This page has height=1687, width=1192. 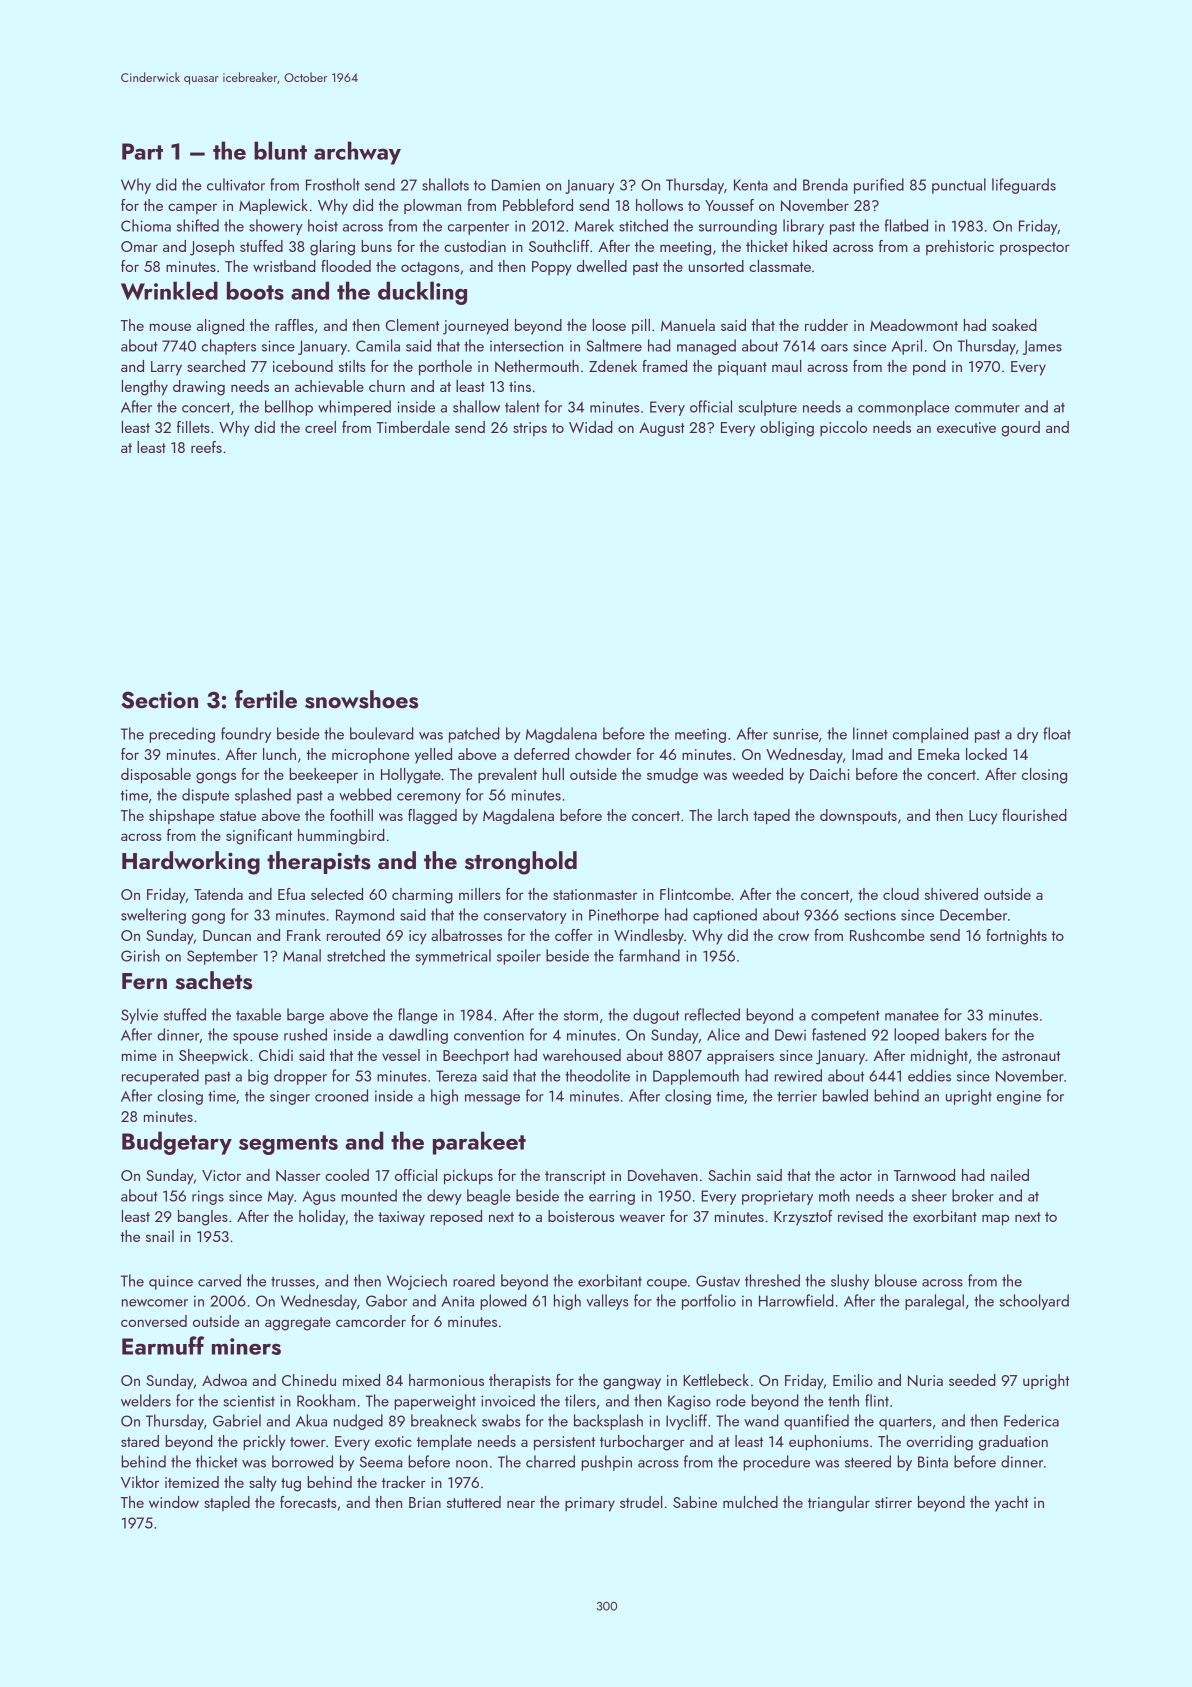 I want to click on Gustav, so click(x=718, y=1281).
